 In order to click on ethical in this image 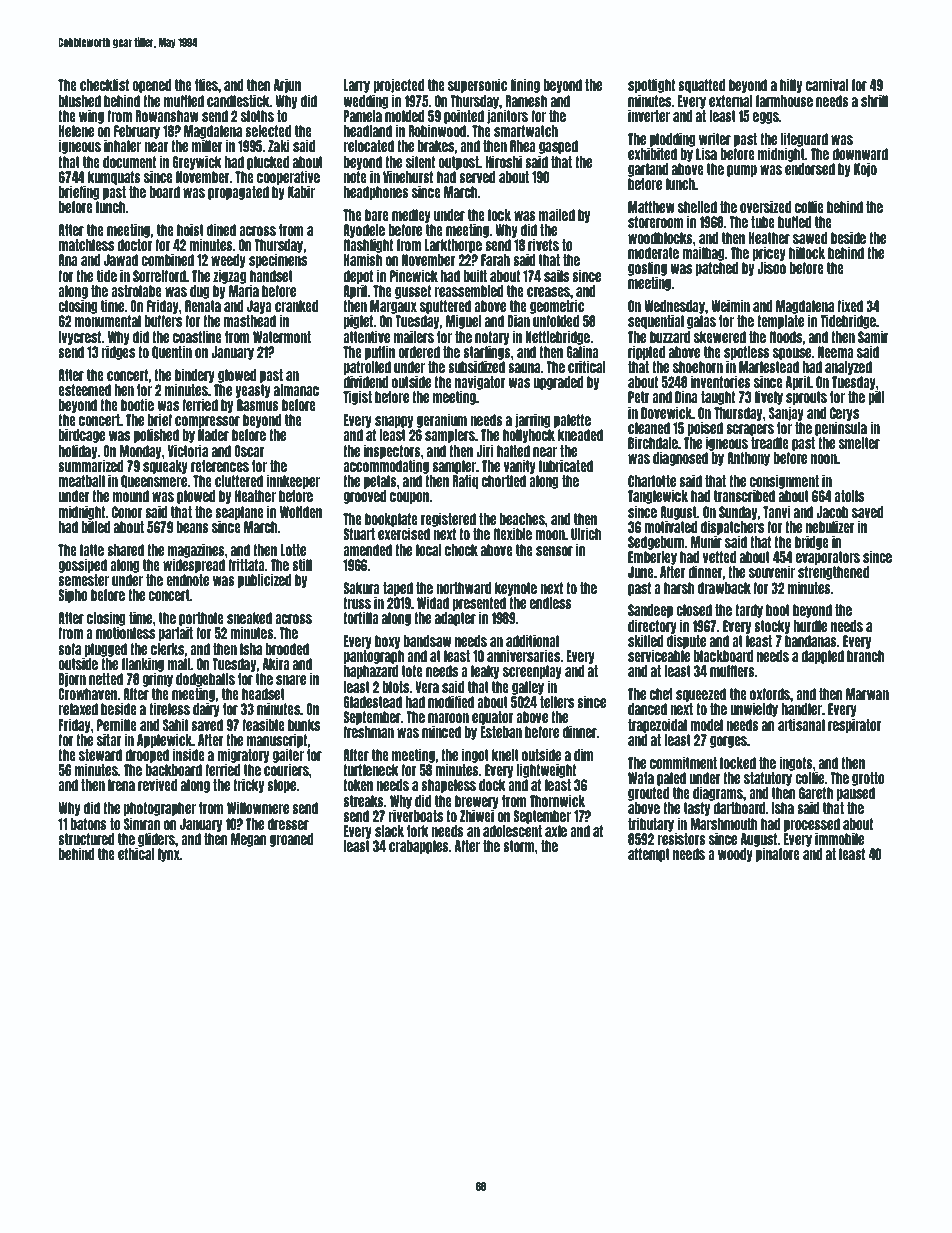, I will do `click(136, 853)`.
